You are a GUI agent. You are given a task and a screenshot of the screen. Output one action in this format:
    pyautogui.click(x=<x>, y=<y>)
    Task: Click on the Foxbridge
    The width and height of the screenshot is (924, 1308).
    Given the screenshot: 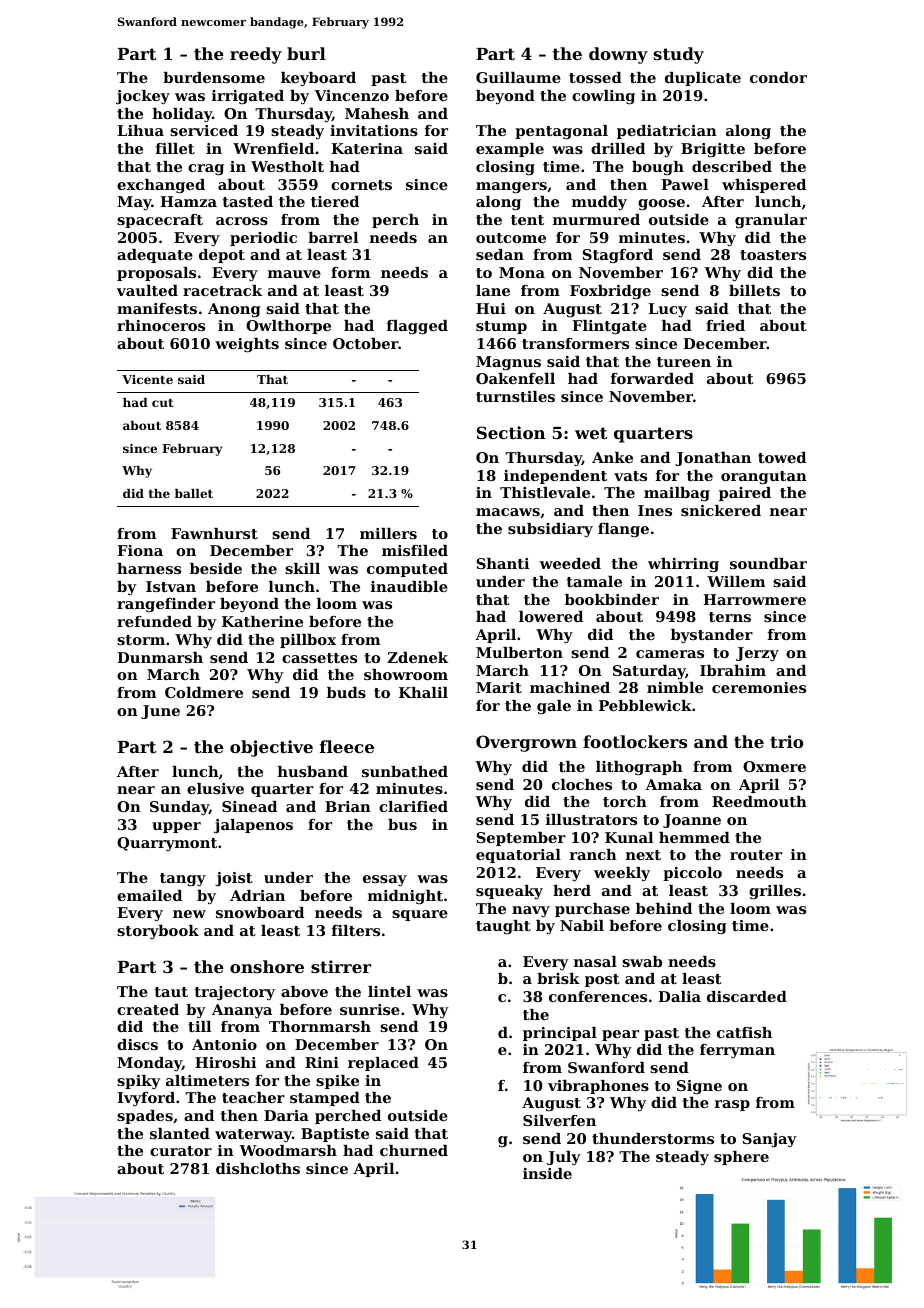 What is the action you would take?
    pyautogui.click(x=610, y=292)
